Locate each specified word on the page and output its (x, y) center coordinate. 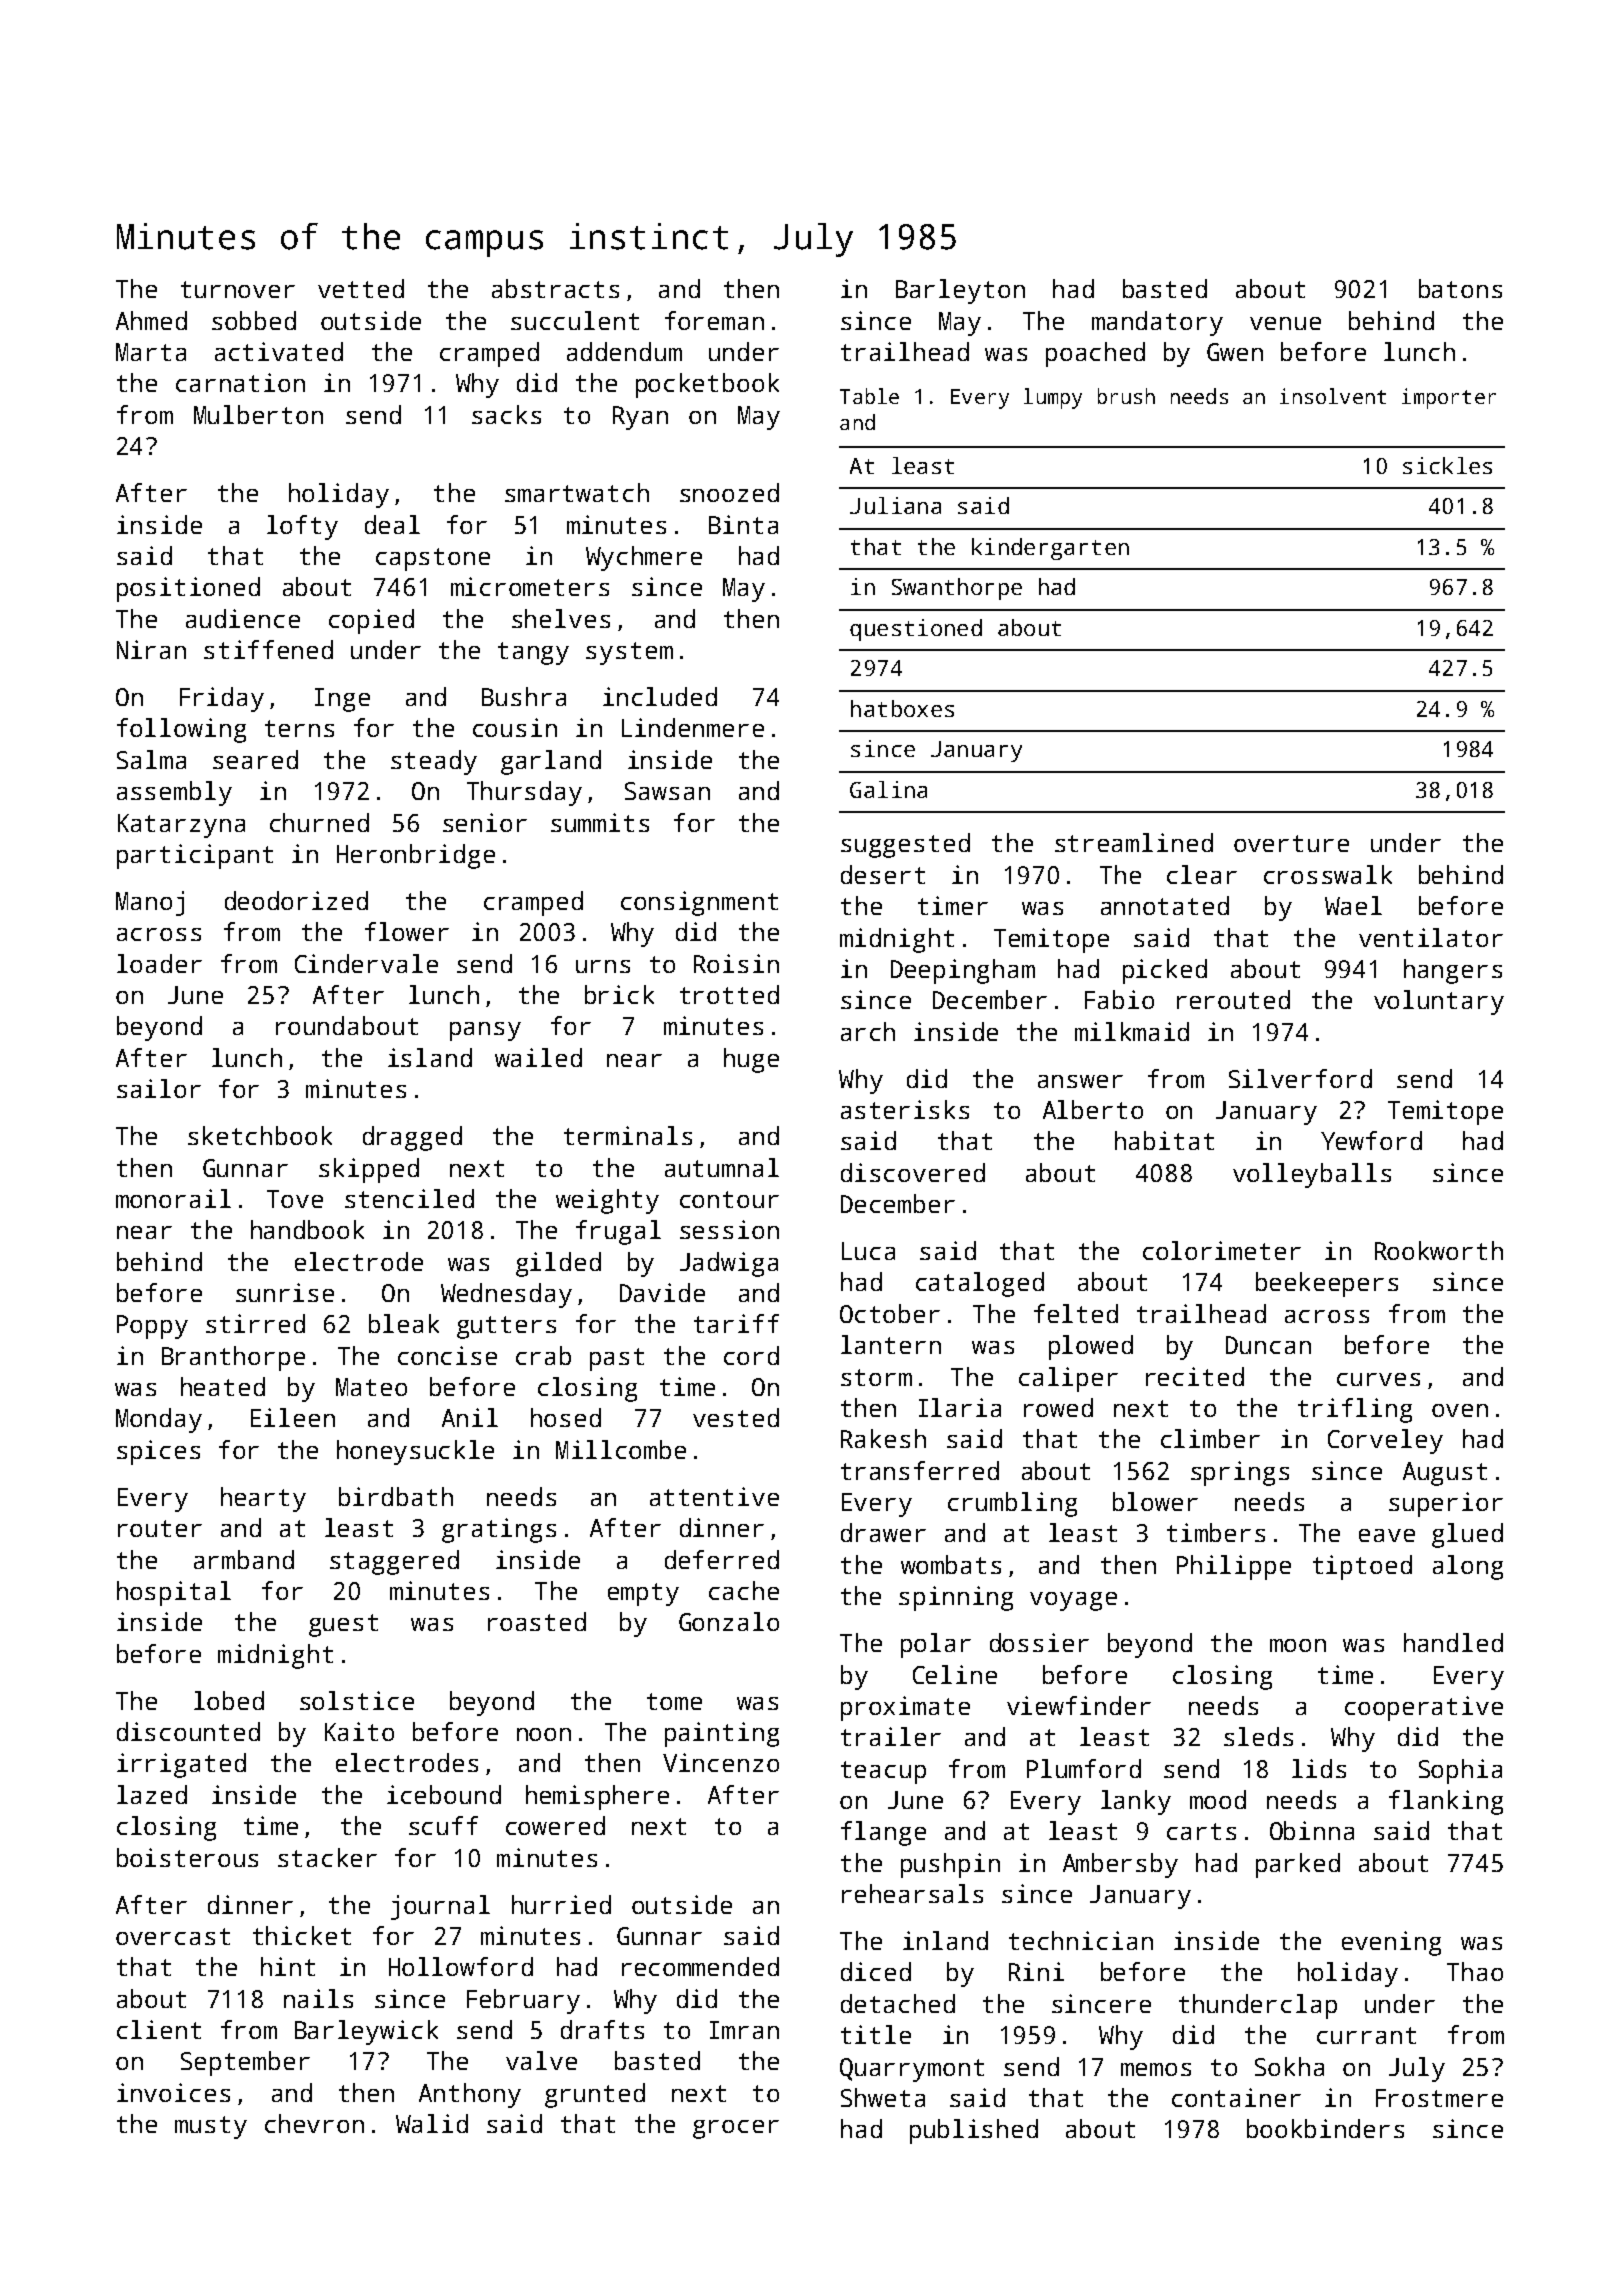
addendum (624, 351)
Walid (432, 2123)
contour (729, 1199)
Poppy (152, 1327)
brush (1126, 396)
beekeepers (1327, 1284)
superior (1446, 1504)
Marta (151, 352)
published (974, 2131)
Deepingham (963, 971)
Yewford (1371, 1140)
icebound (444, 1794)
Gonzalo (729, 1621)
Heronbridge (416, 856)
